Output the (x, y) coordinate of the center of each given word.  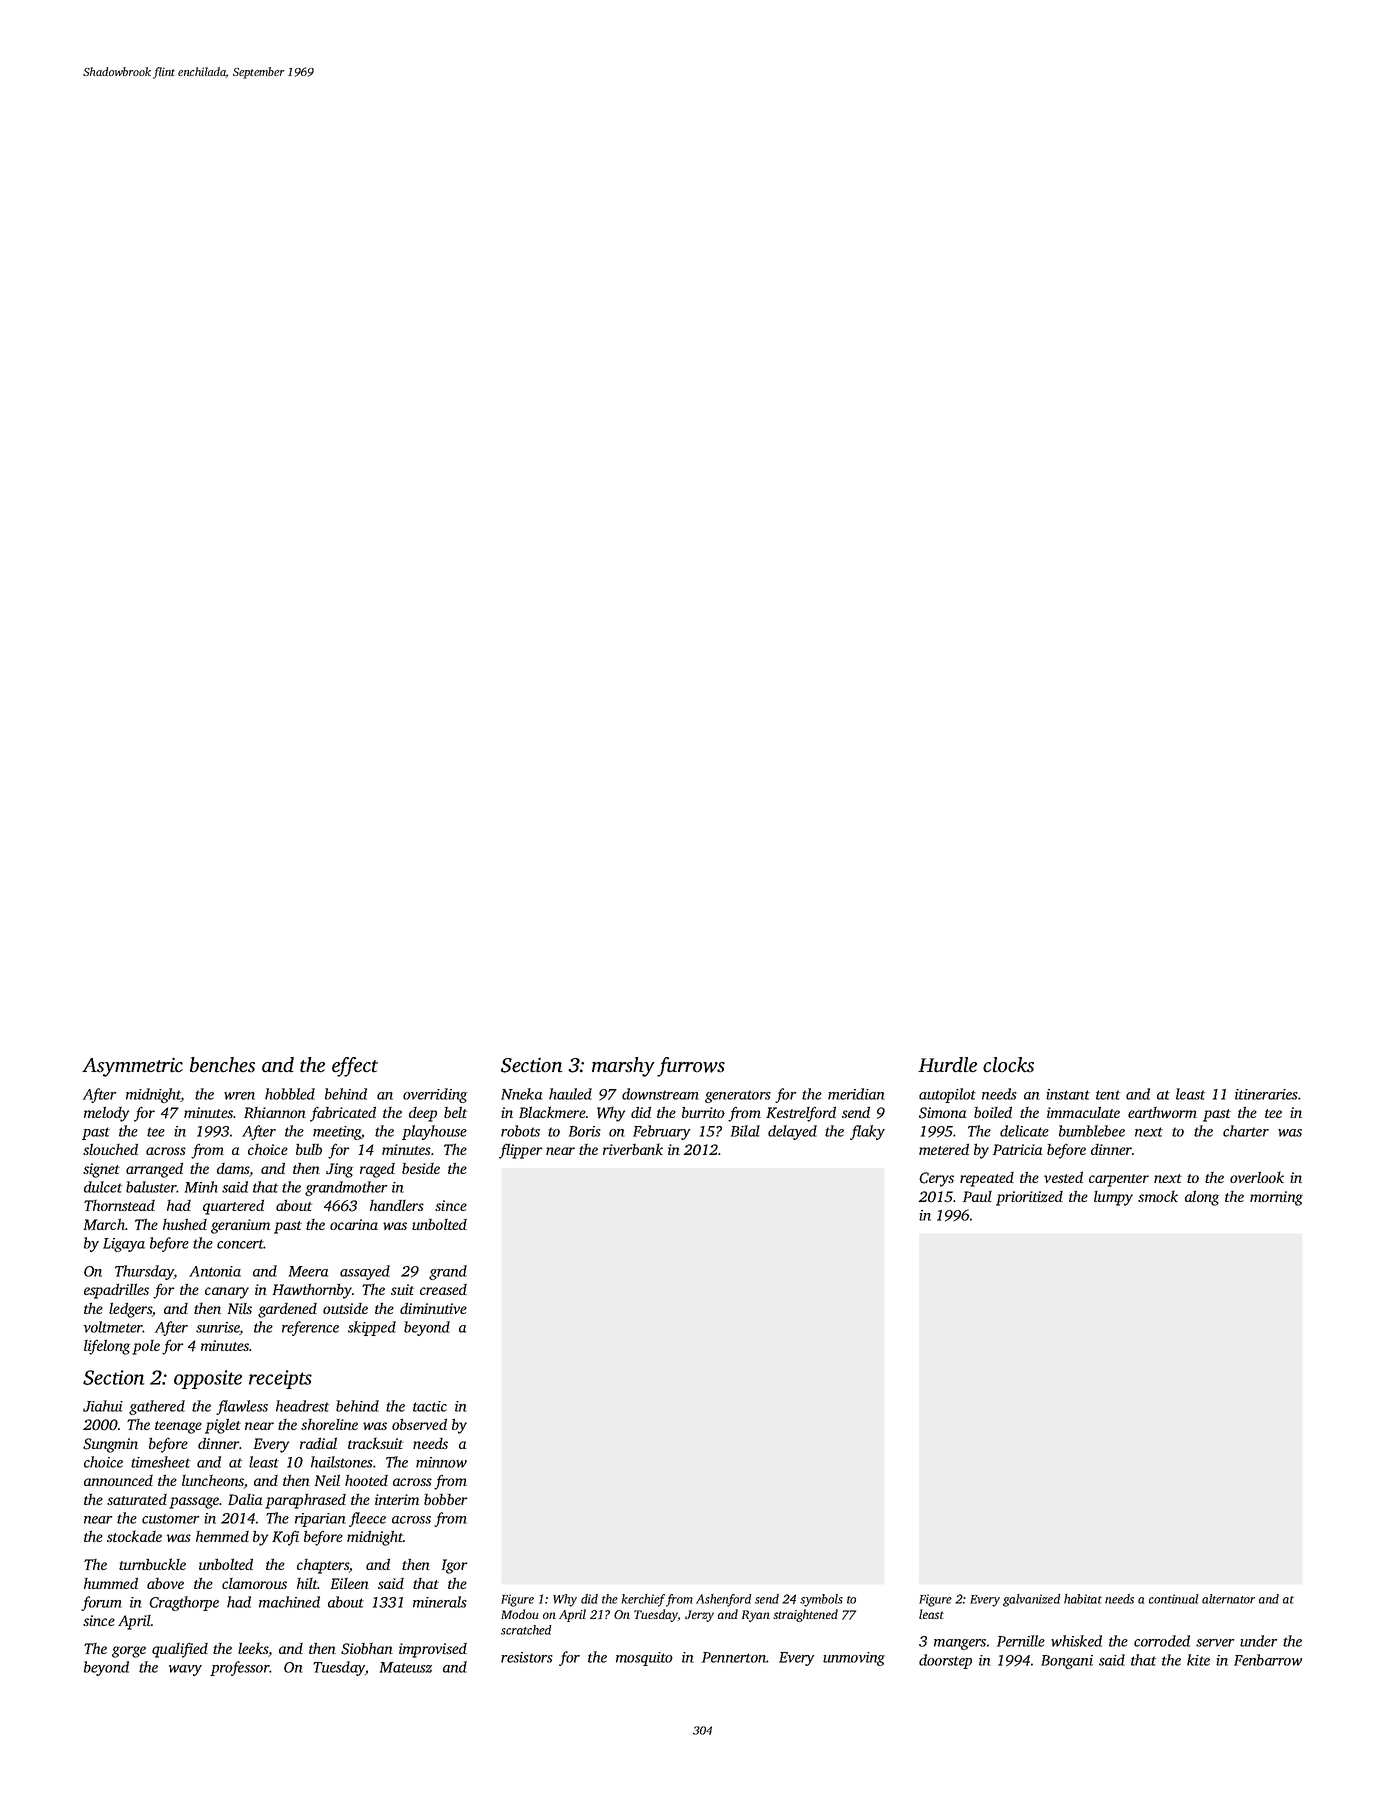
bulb (309, 1149)
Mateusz (406, 1667)
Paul (977, 1196)
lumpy (1113, 1198)
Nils (240, 1308)
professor (240, 1668)
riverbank (633, 1149)
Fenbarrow (1268, 1660)
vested (1063, 1177)
